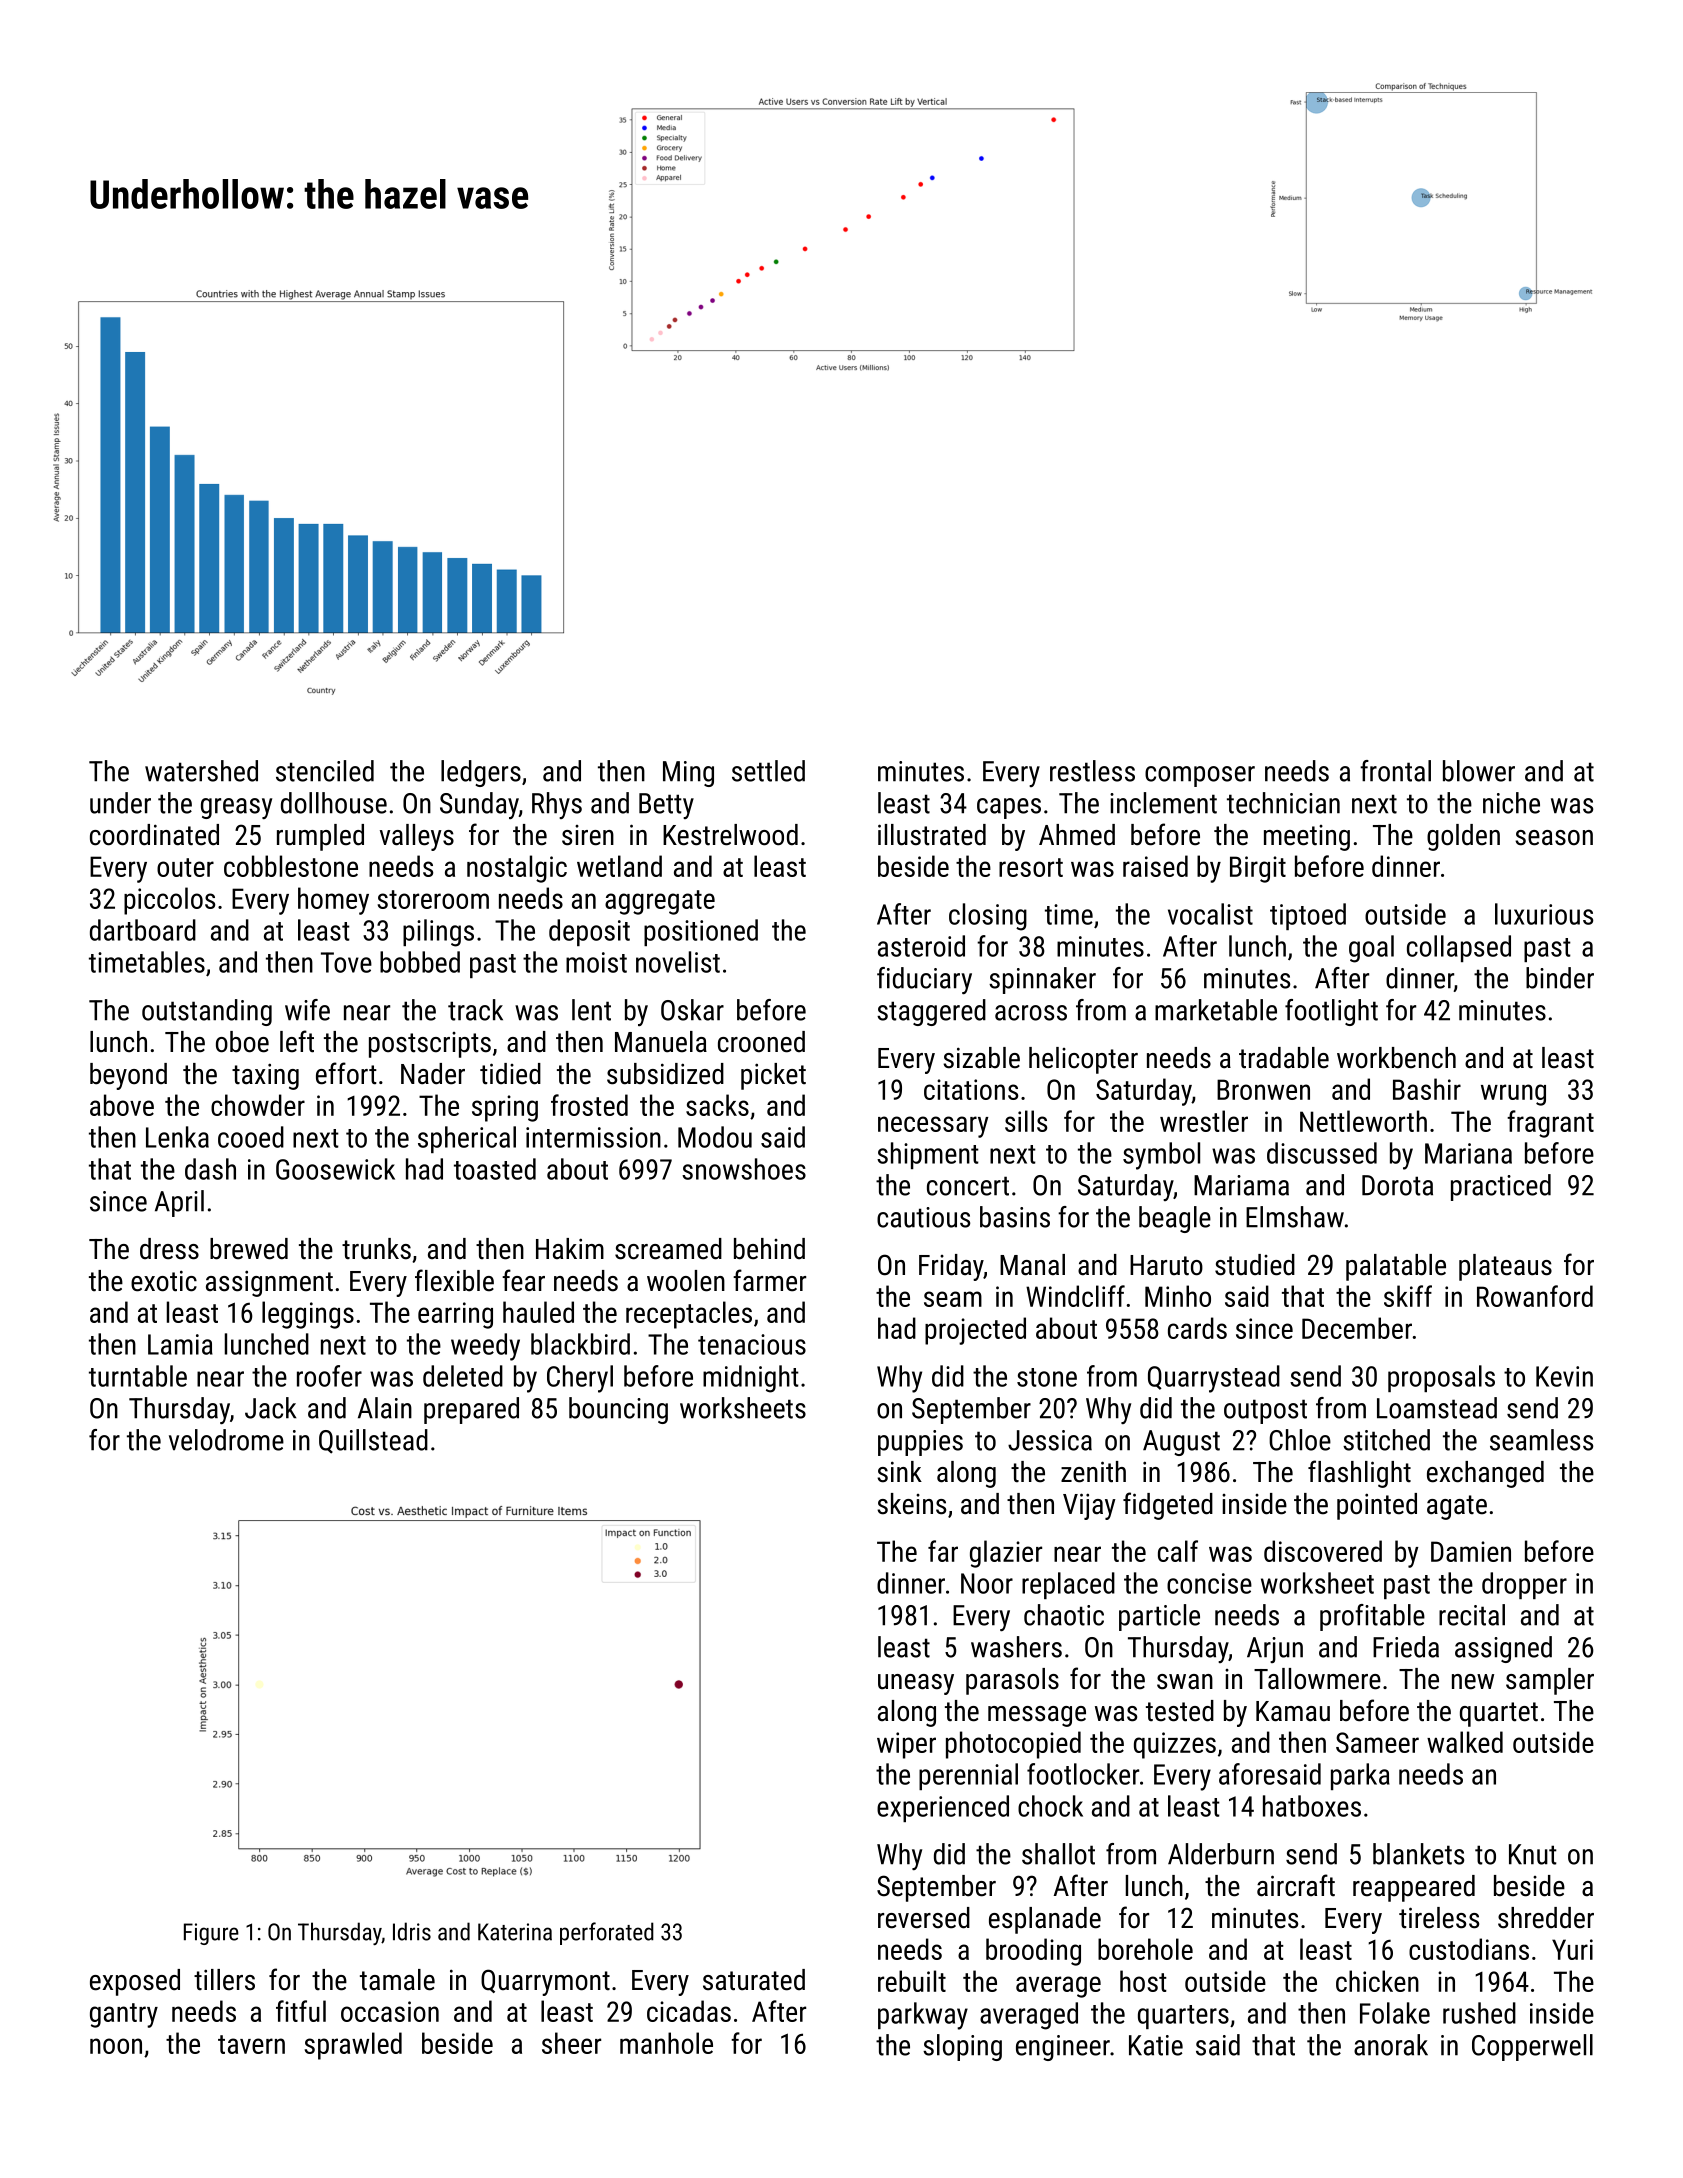 The width and height of the page is (1683, 2178). I want to click on dartboard, so click(143, 930).
